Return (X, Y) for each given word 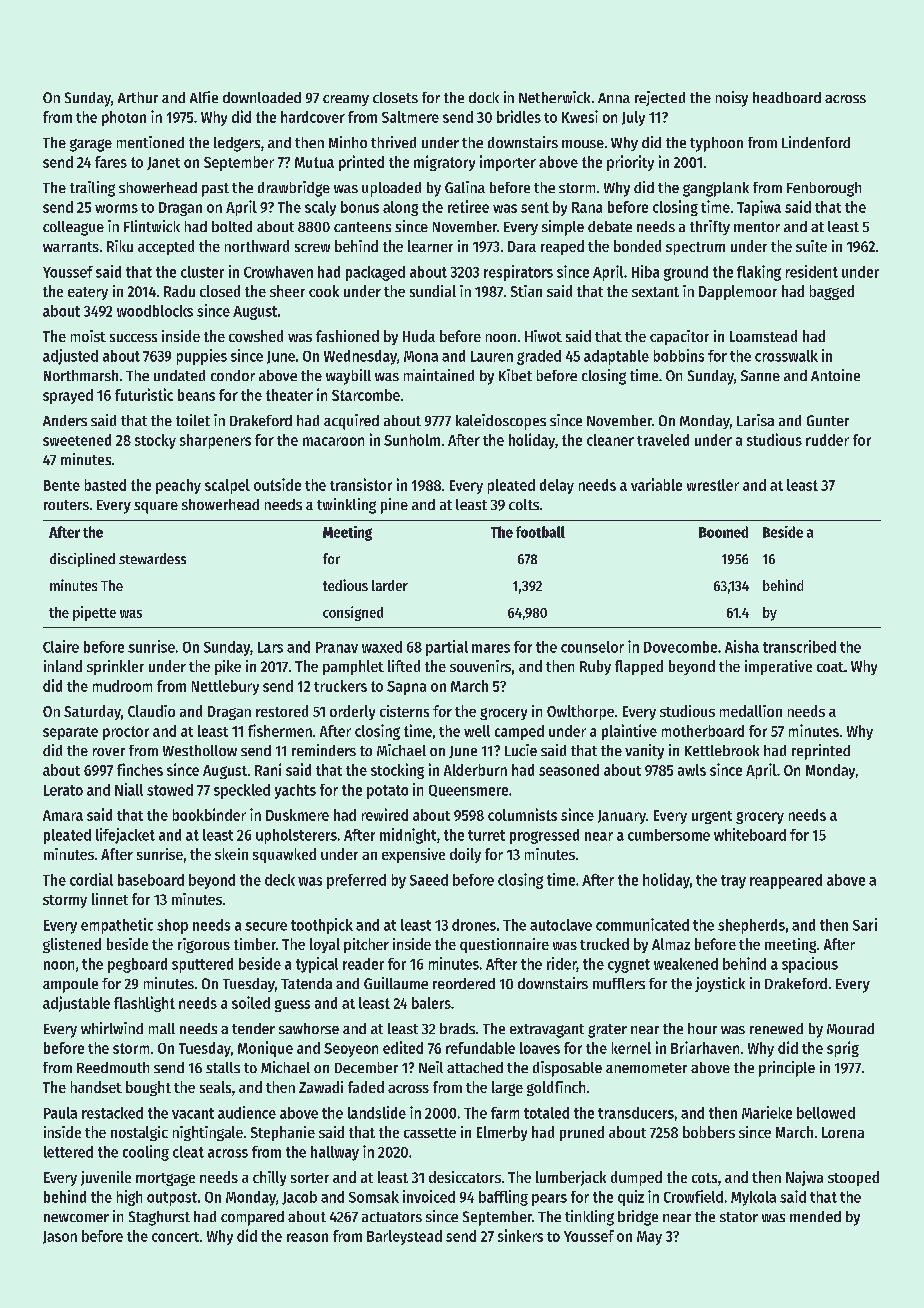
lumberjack (571, 1178)
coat (830, 667)
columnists (522, 814)
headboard (787, 97)
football (540, 532)
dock (484, 97)
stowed (170, 790)
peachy (178, 486)
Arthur (138, 97)
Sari (865, 924)
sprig (843, 1049)
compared (252, 1218)
